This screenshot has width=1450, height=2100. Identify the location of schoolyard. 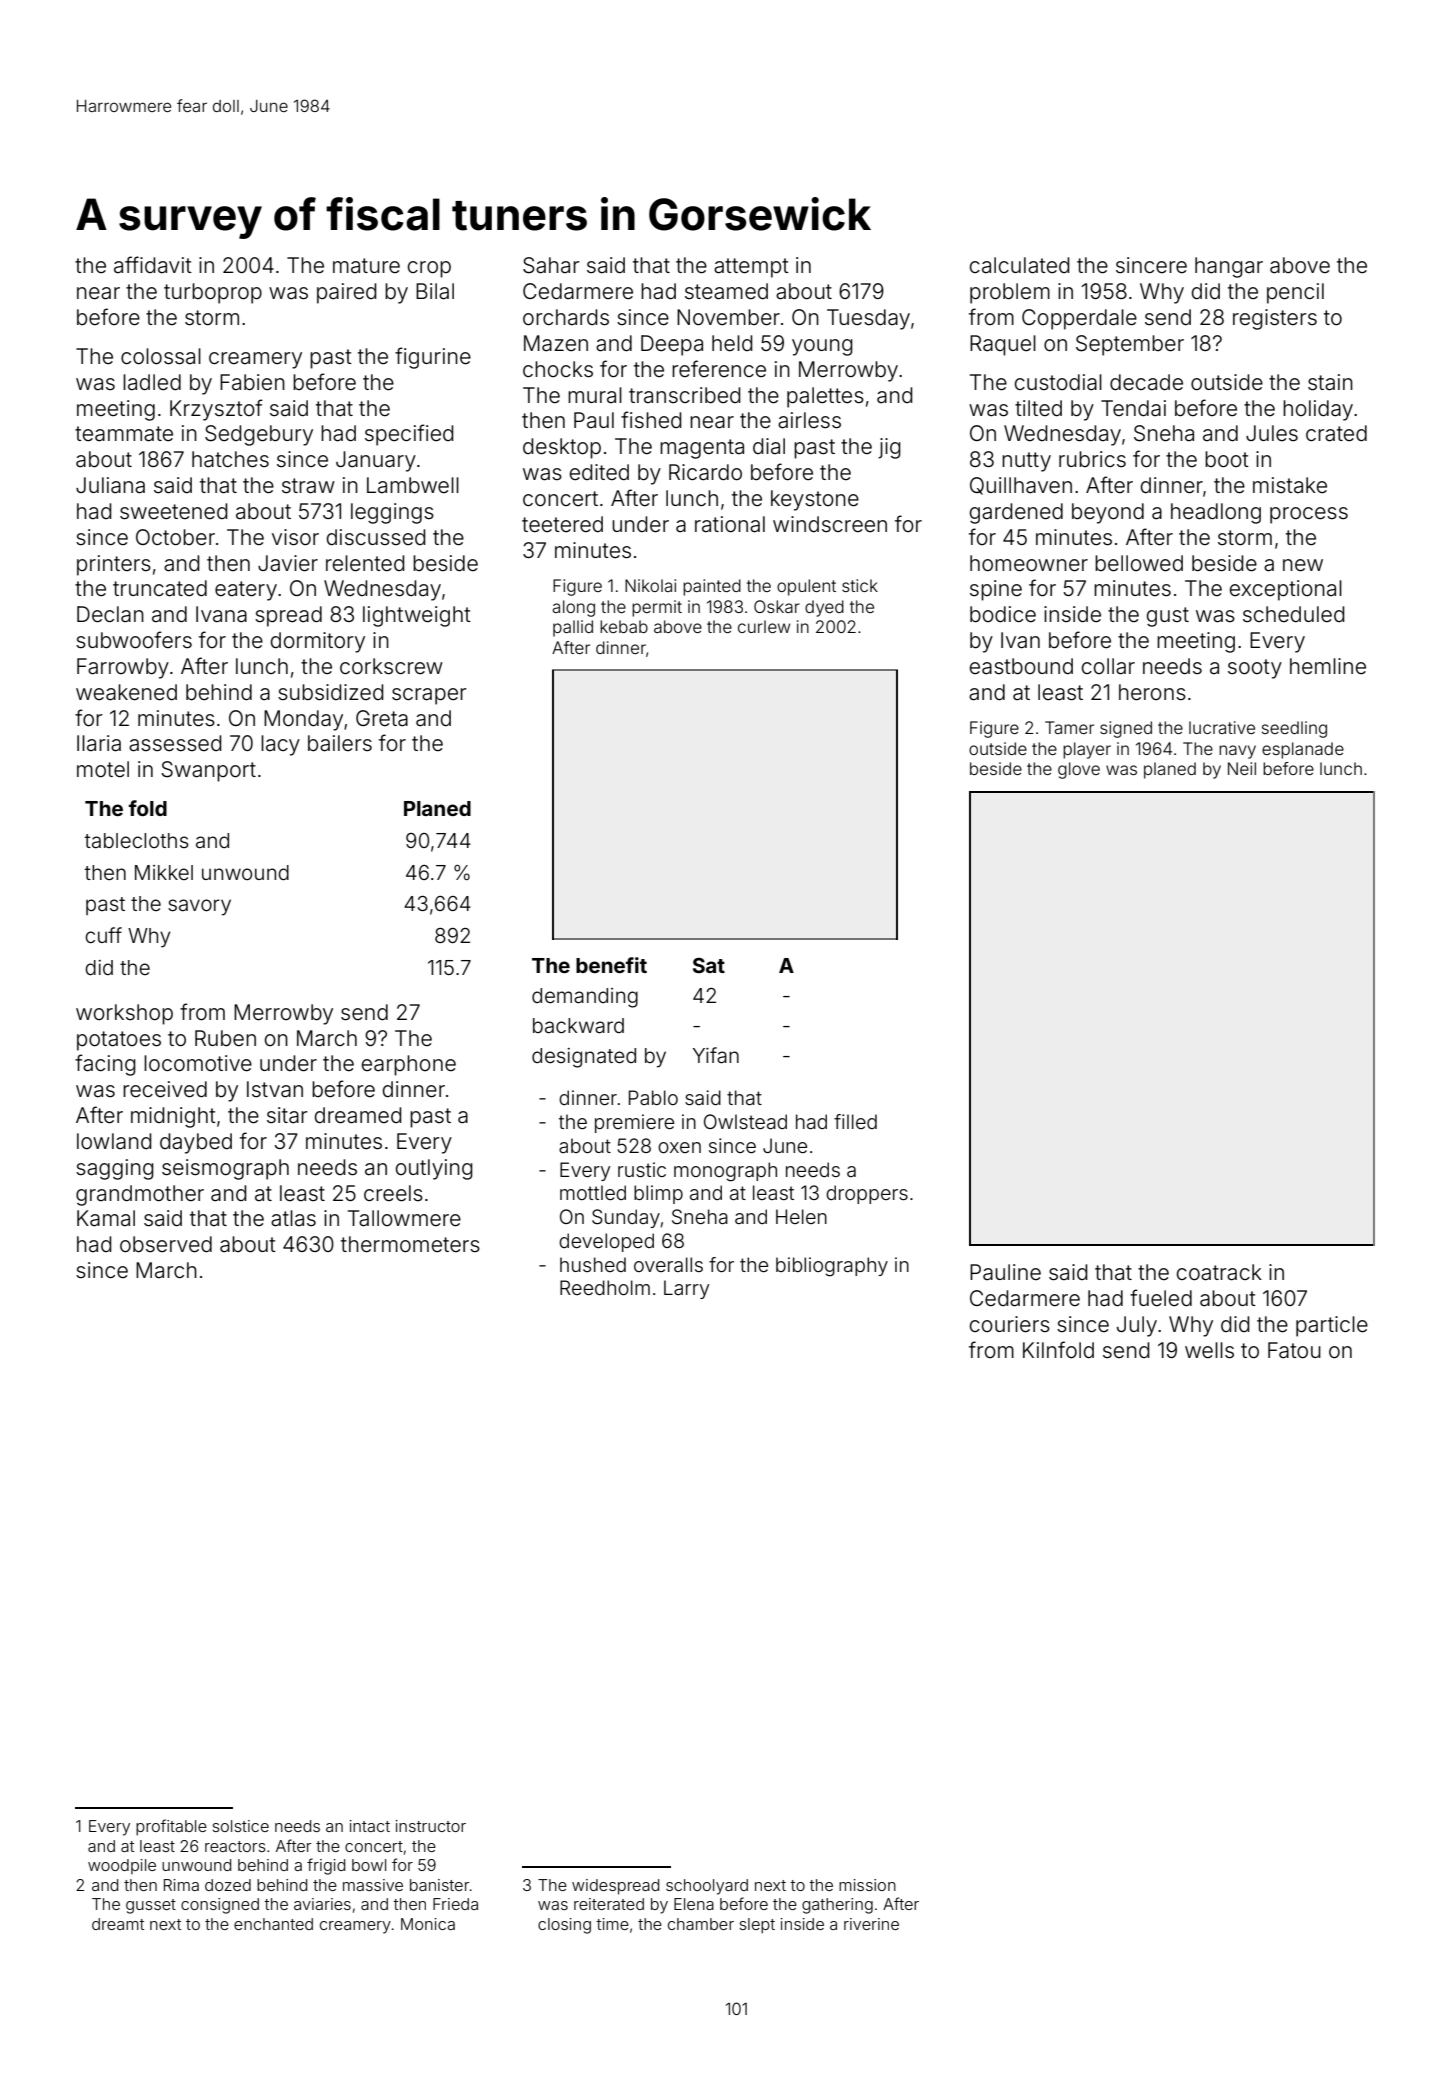
(707, 1887).
